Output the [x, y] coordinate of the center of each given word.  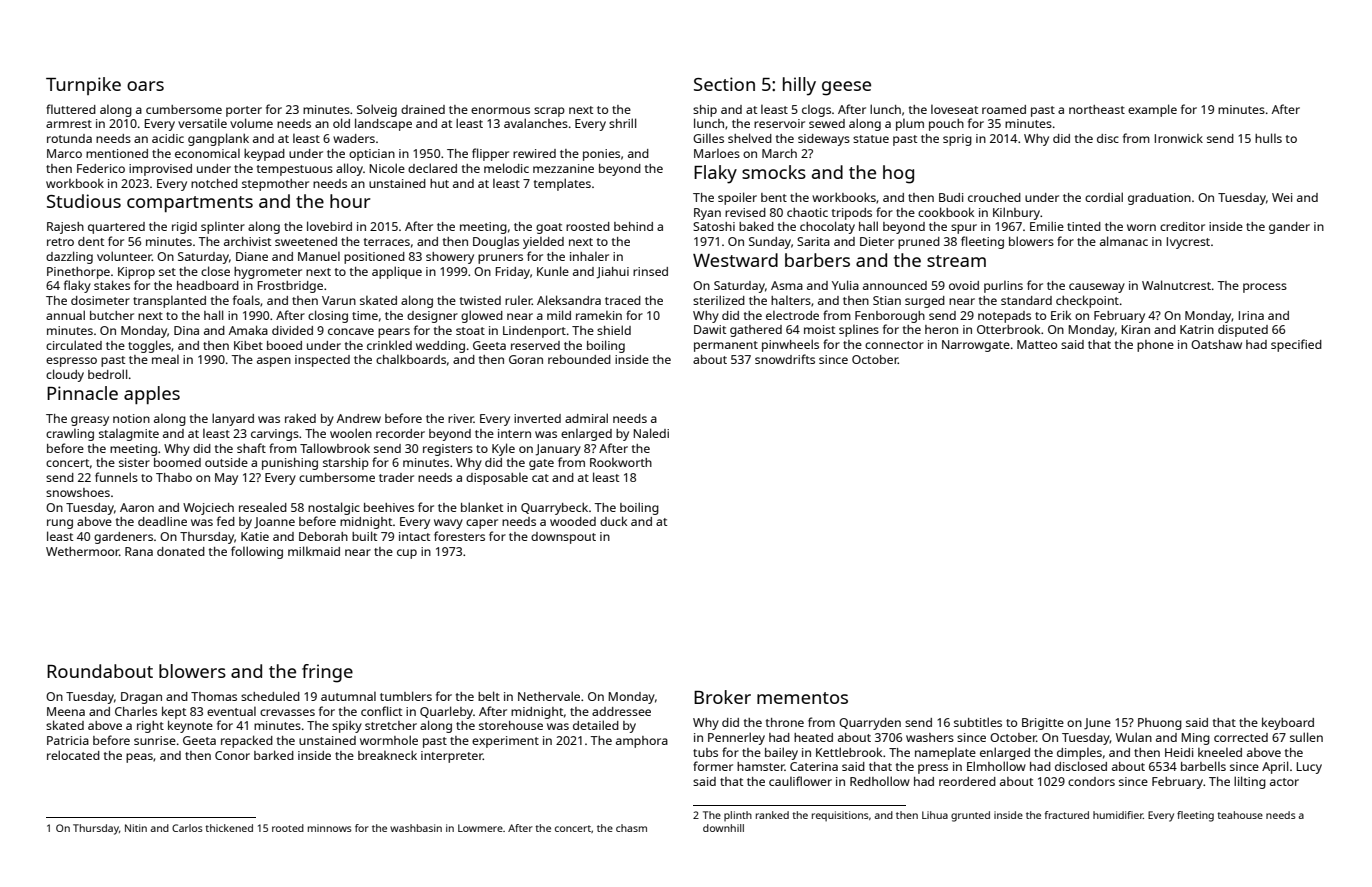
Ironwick [1179, 138]
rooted [288, 828]
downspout [563, 538]
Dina [186, 330]
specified [1296, 345]
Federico [101, 168]
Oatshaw [1216, 344]
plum [910, 125]
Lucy [1309, 768]
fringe [327, 673]
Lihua [935, 815]
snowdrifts [785, 359]
